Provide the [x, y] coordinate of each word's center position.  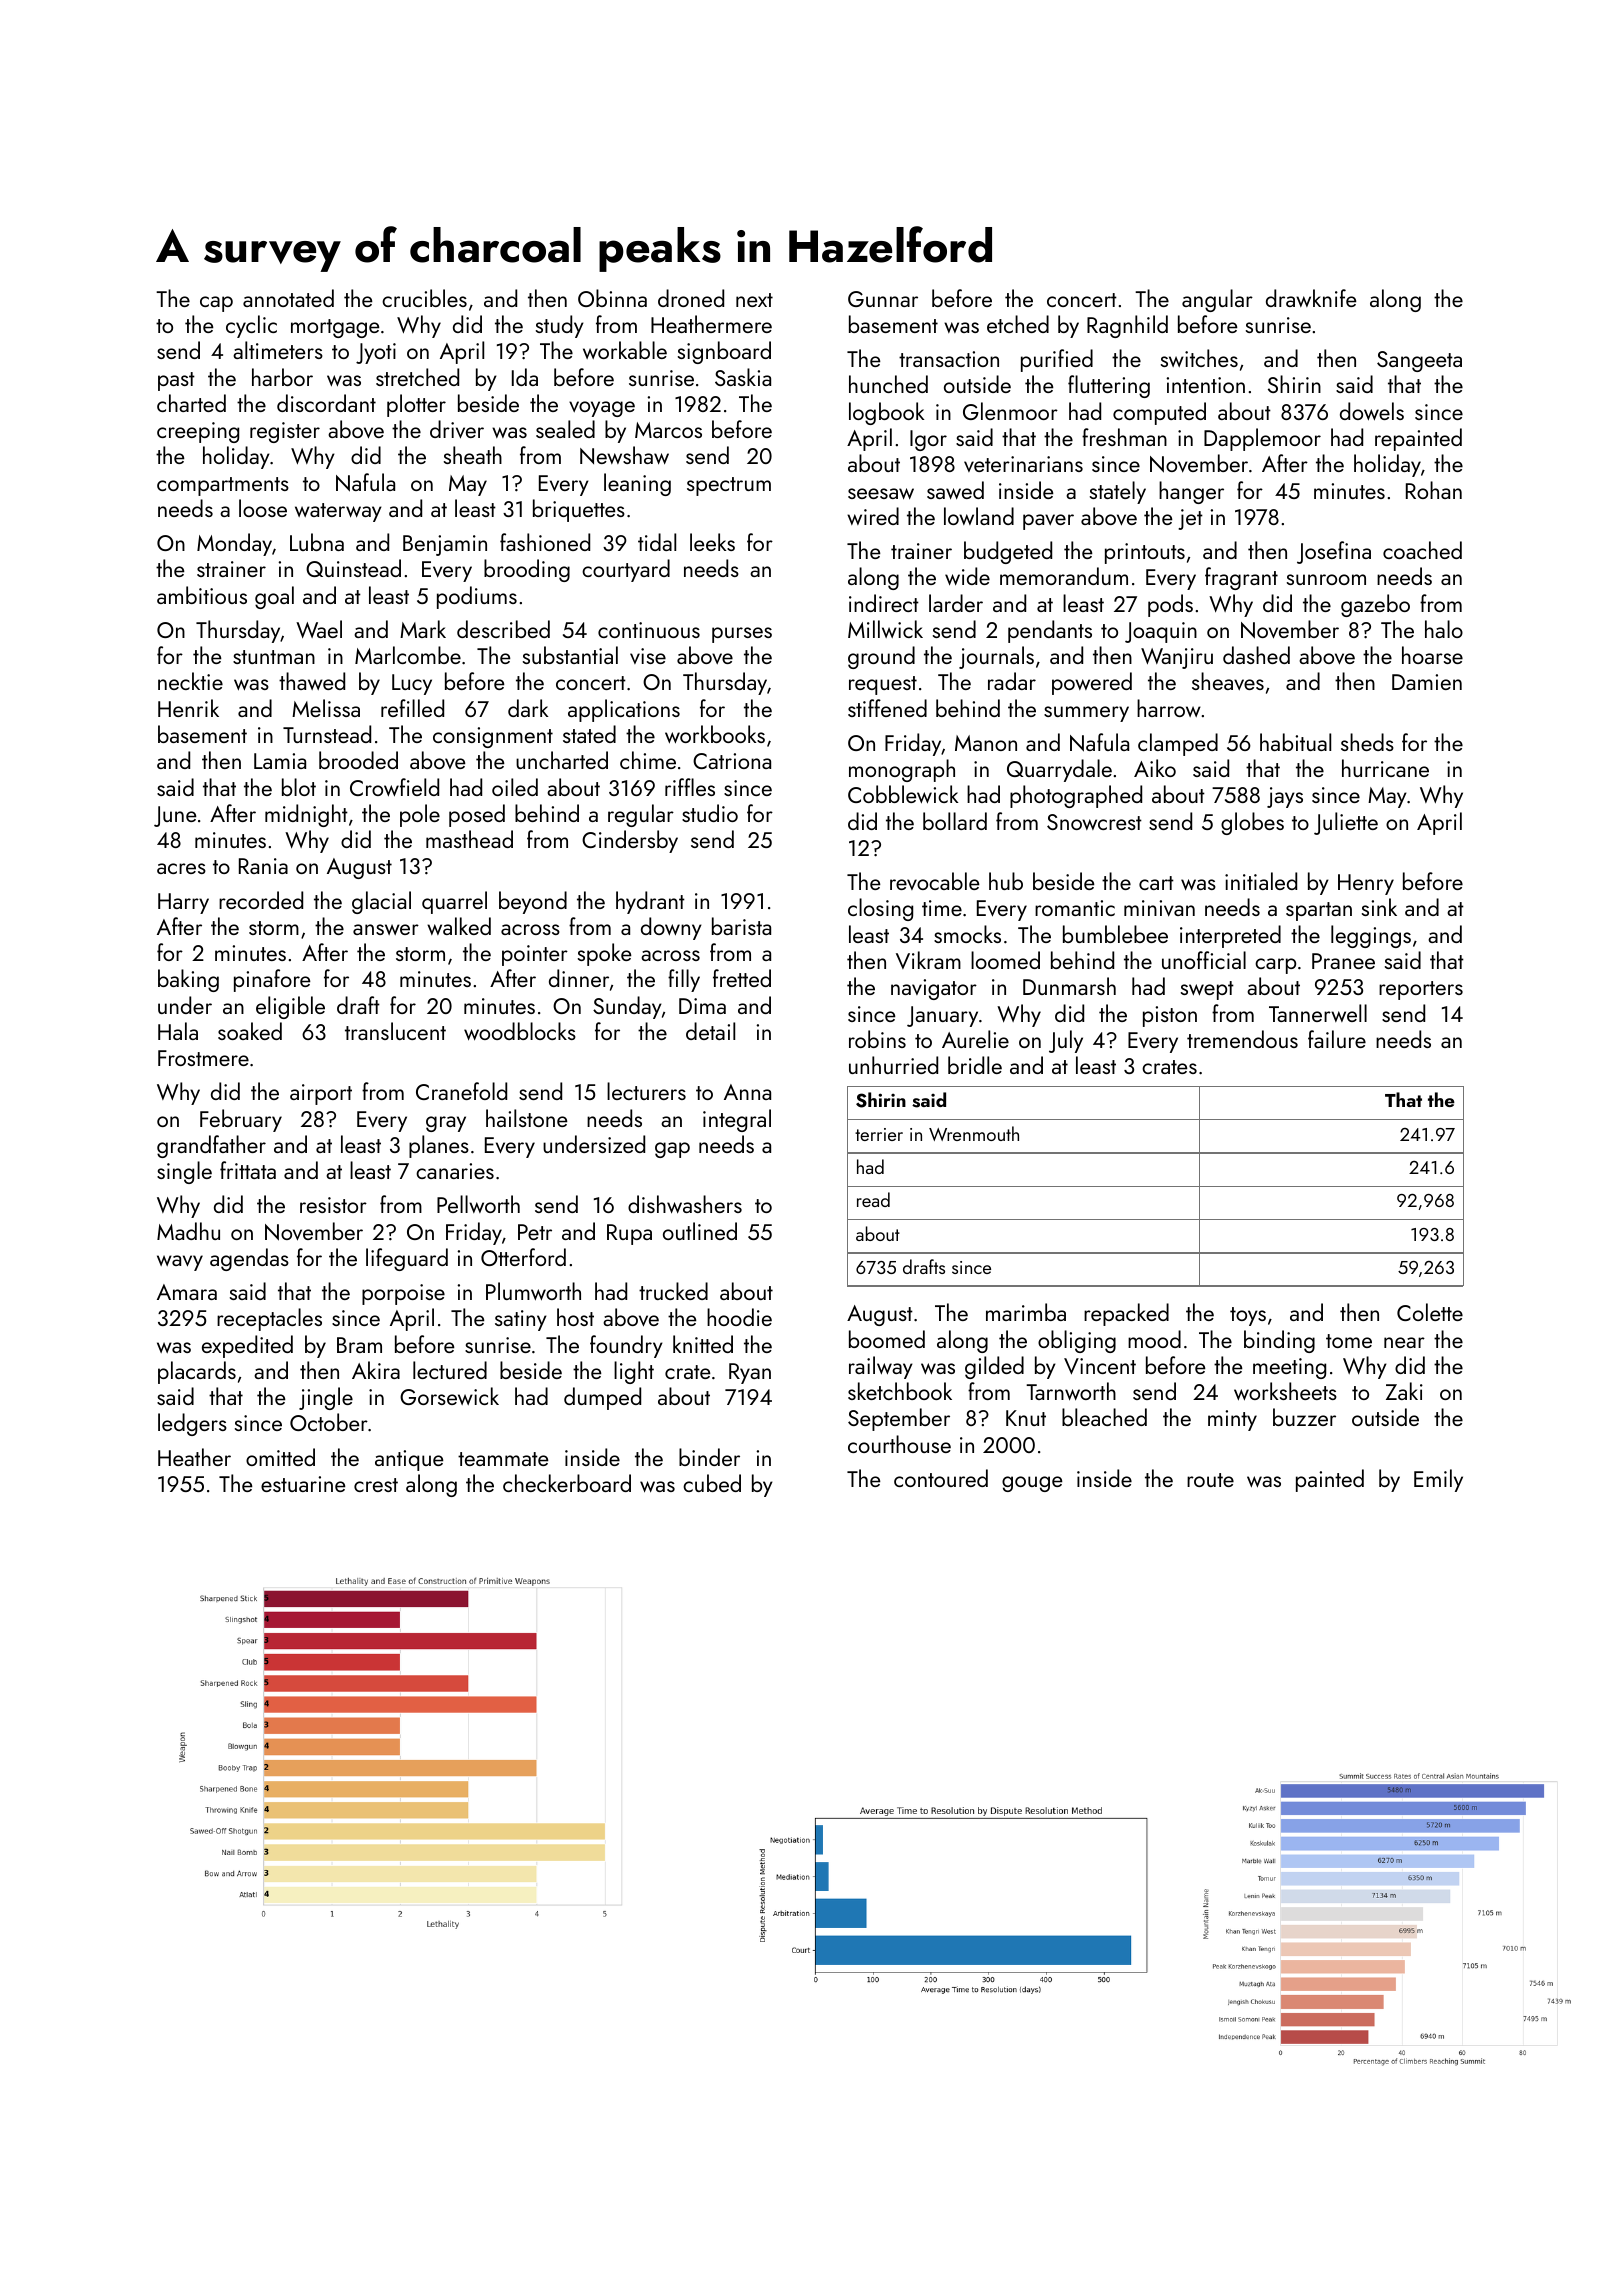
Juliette [1346, 823]
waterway [338, 512]
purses [742, 635]
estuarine [303, 1484]
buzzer [1304, 1417]
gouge [1032, 1484]
